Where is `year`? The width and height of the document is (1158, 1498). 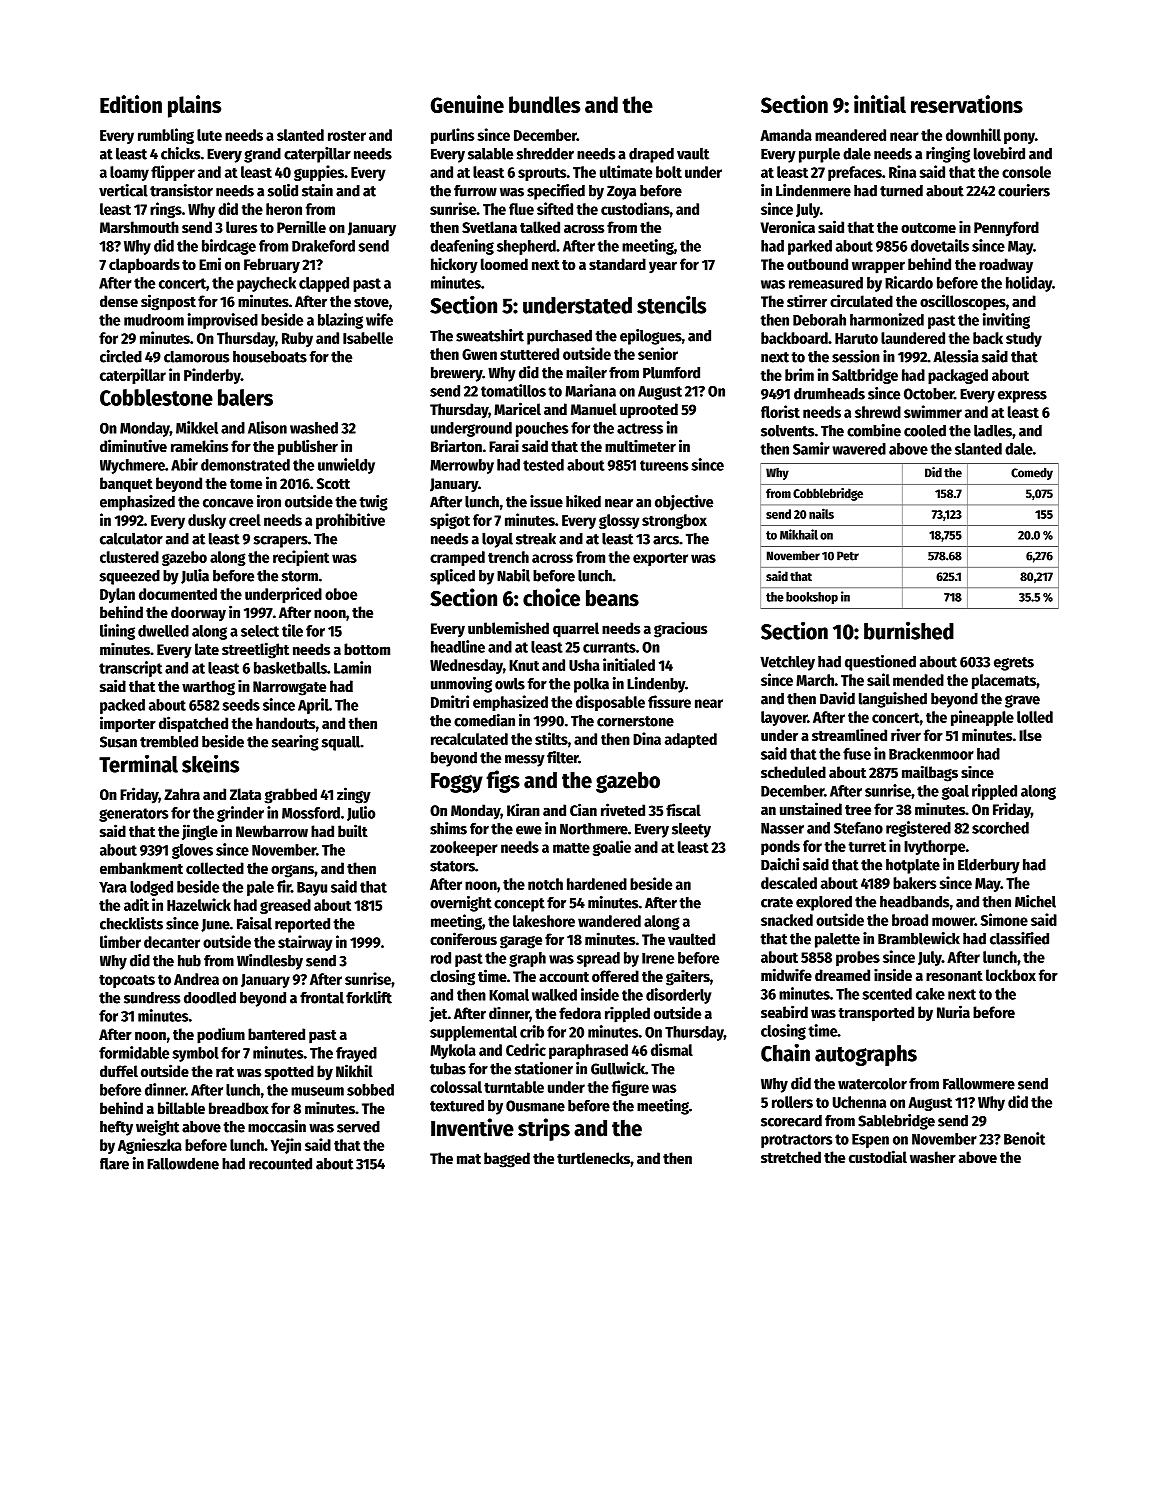
year is located at coordinates (663, 267).
